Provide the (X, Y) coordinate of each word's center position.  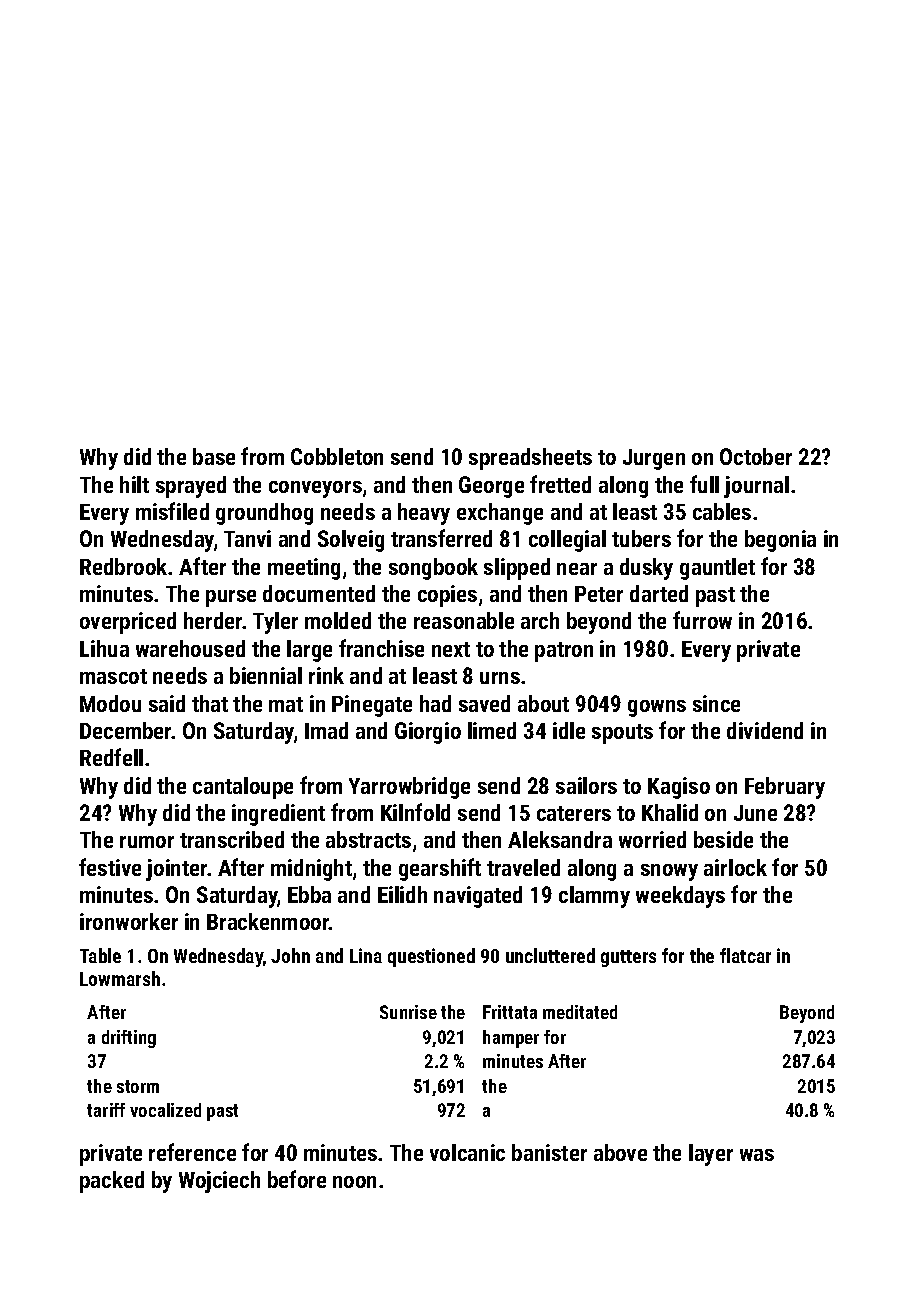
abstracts (368, 839)
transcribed (232, 839)
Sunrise (408, 1012)
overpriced (128, 623)
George (491, 487)
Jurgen (654, 459)
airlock (735, 867)
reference (192, 1152)
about (543, 703)
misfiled (172, 511)
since (716, 703)
